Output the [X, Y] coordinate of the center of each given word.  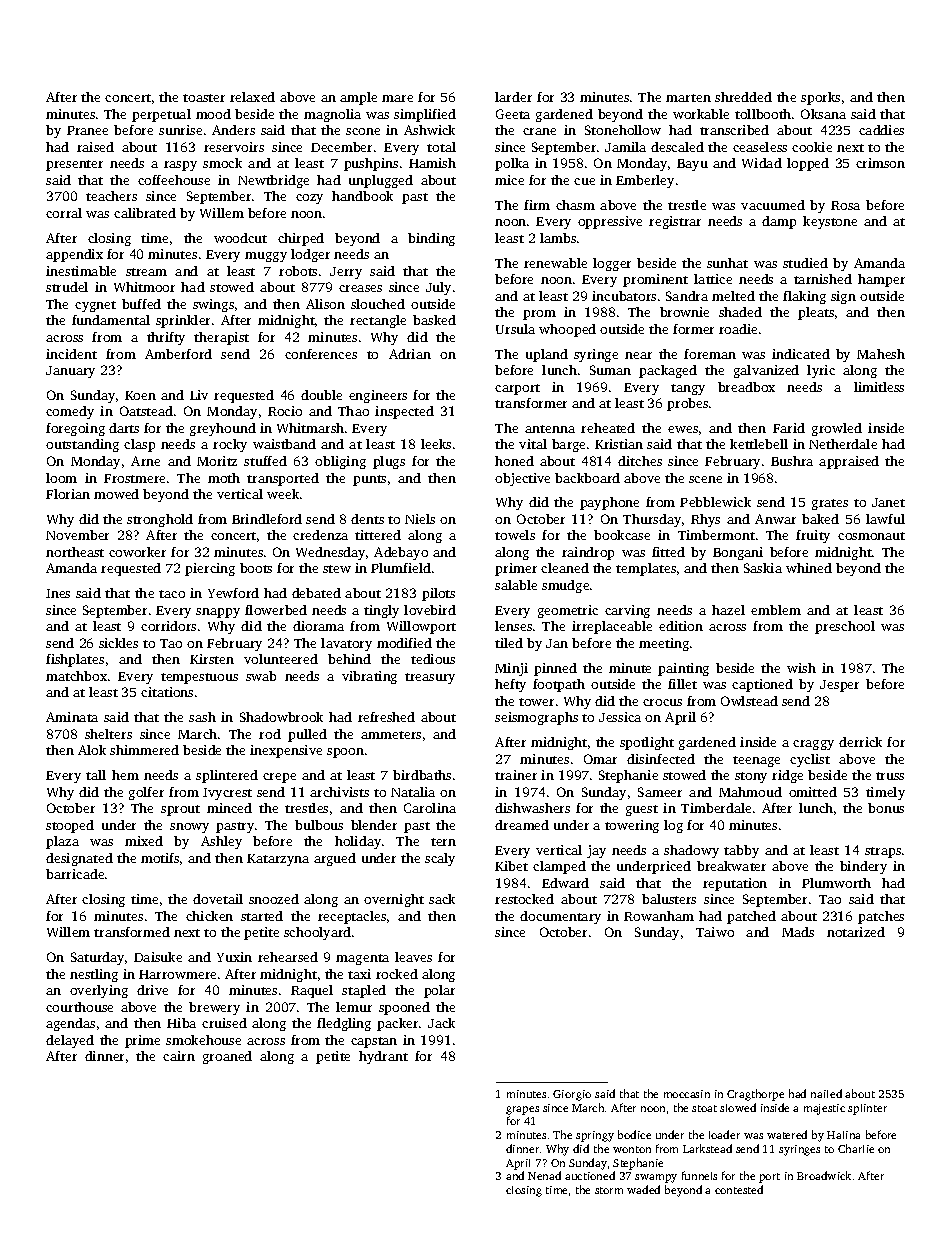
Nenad [544, 1175]
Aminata [72, 717]
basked [434, 320]
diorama [318, 626]
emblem [776, 610]
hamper [881, 280]
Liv [199, 395]
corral [64, 213]
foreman [710, 354]
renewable [555, 263]
